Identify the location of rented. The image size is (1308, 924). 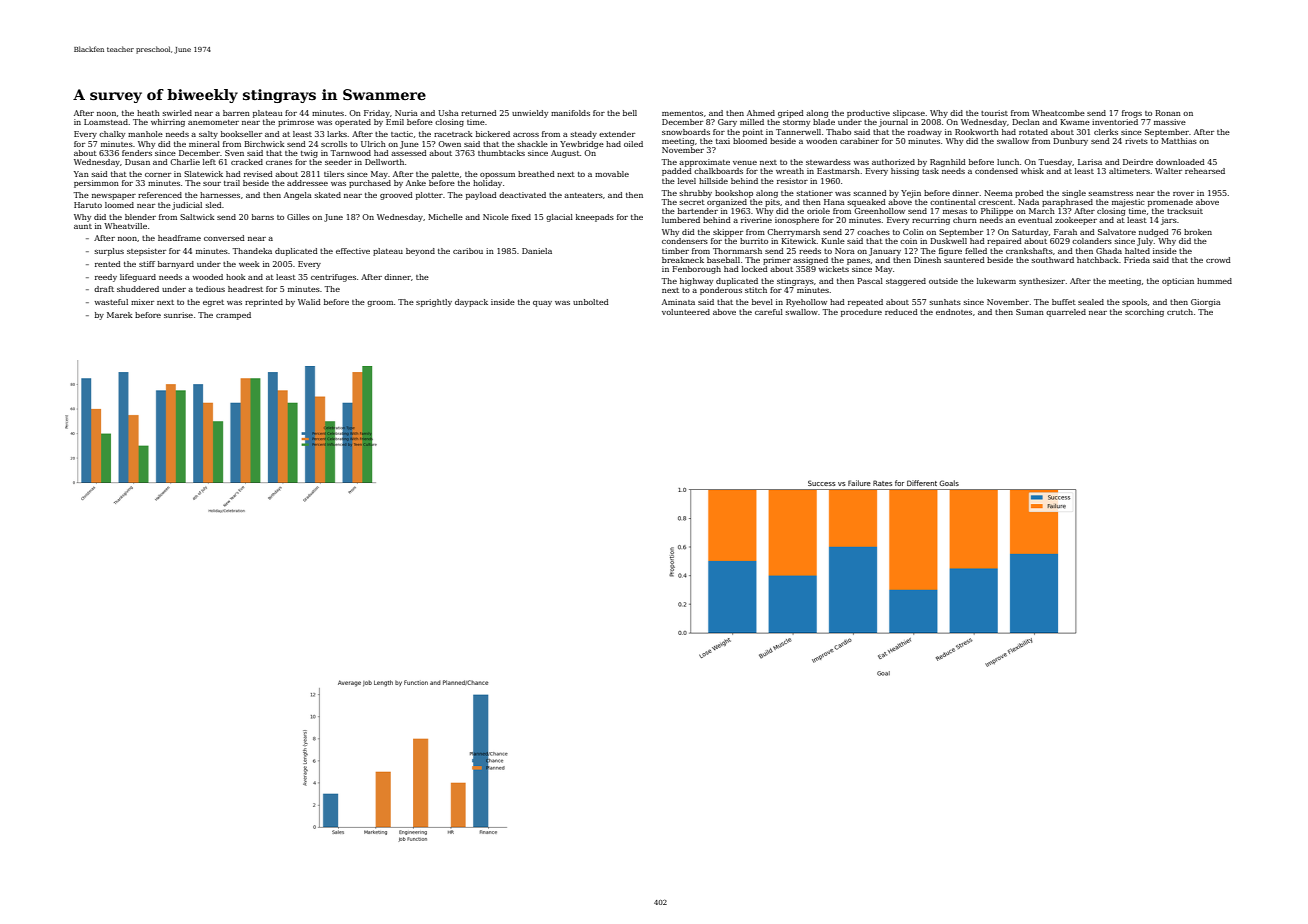
(108, 264).
